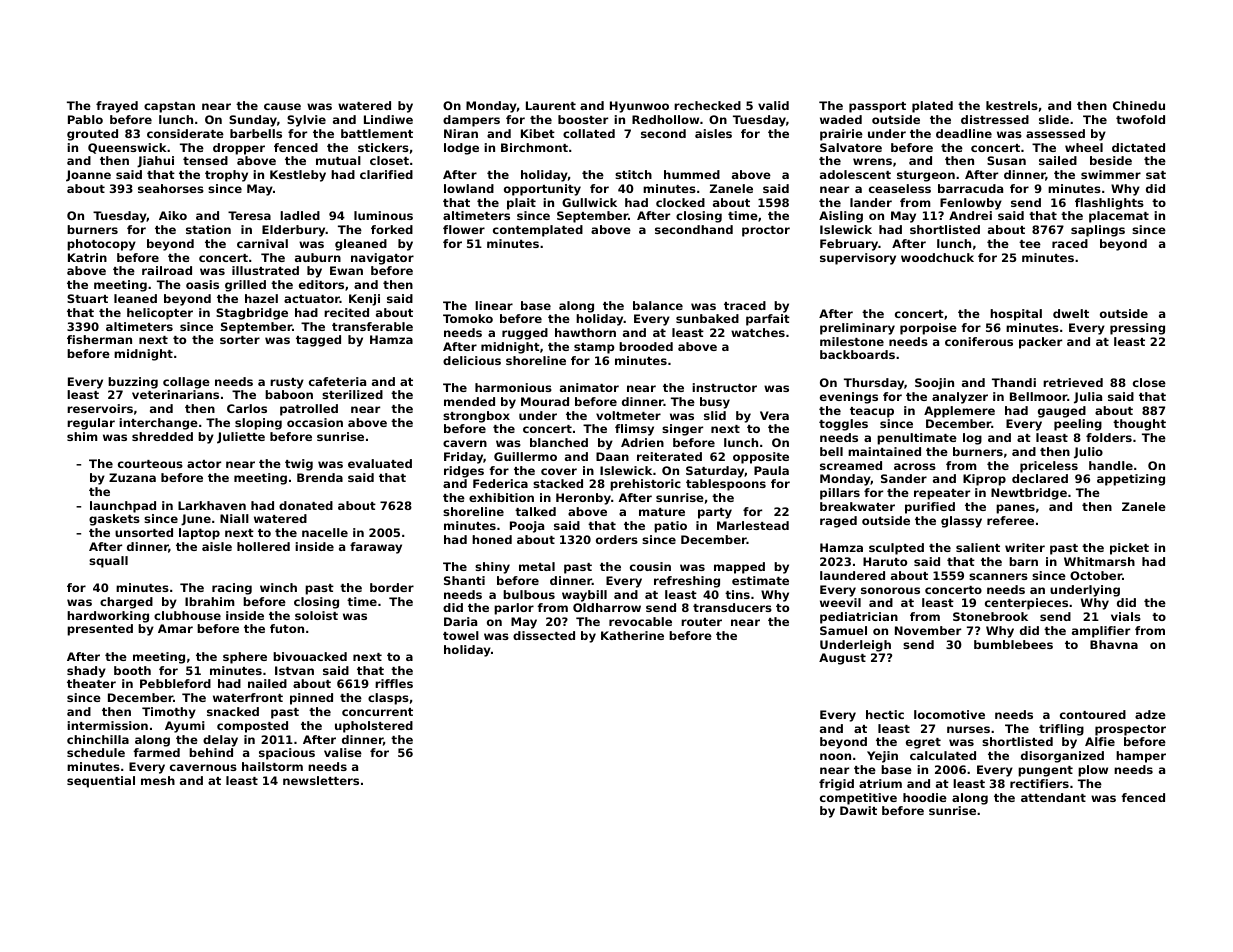 The image size is (1233, 952). What do you see at coordinates (382, 259) in the image?
I see `navigator` at bounding box center [382, 259].
